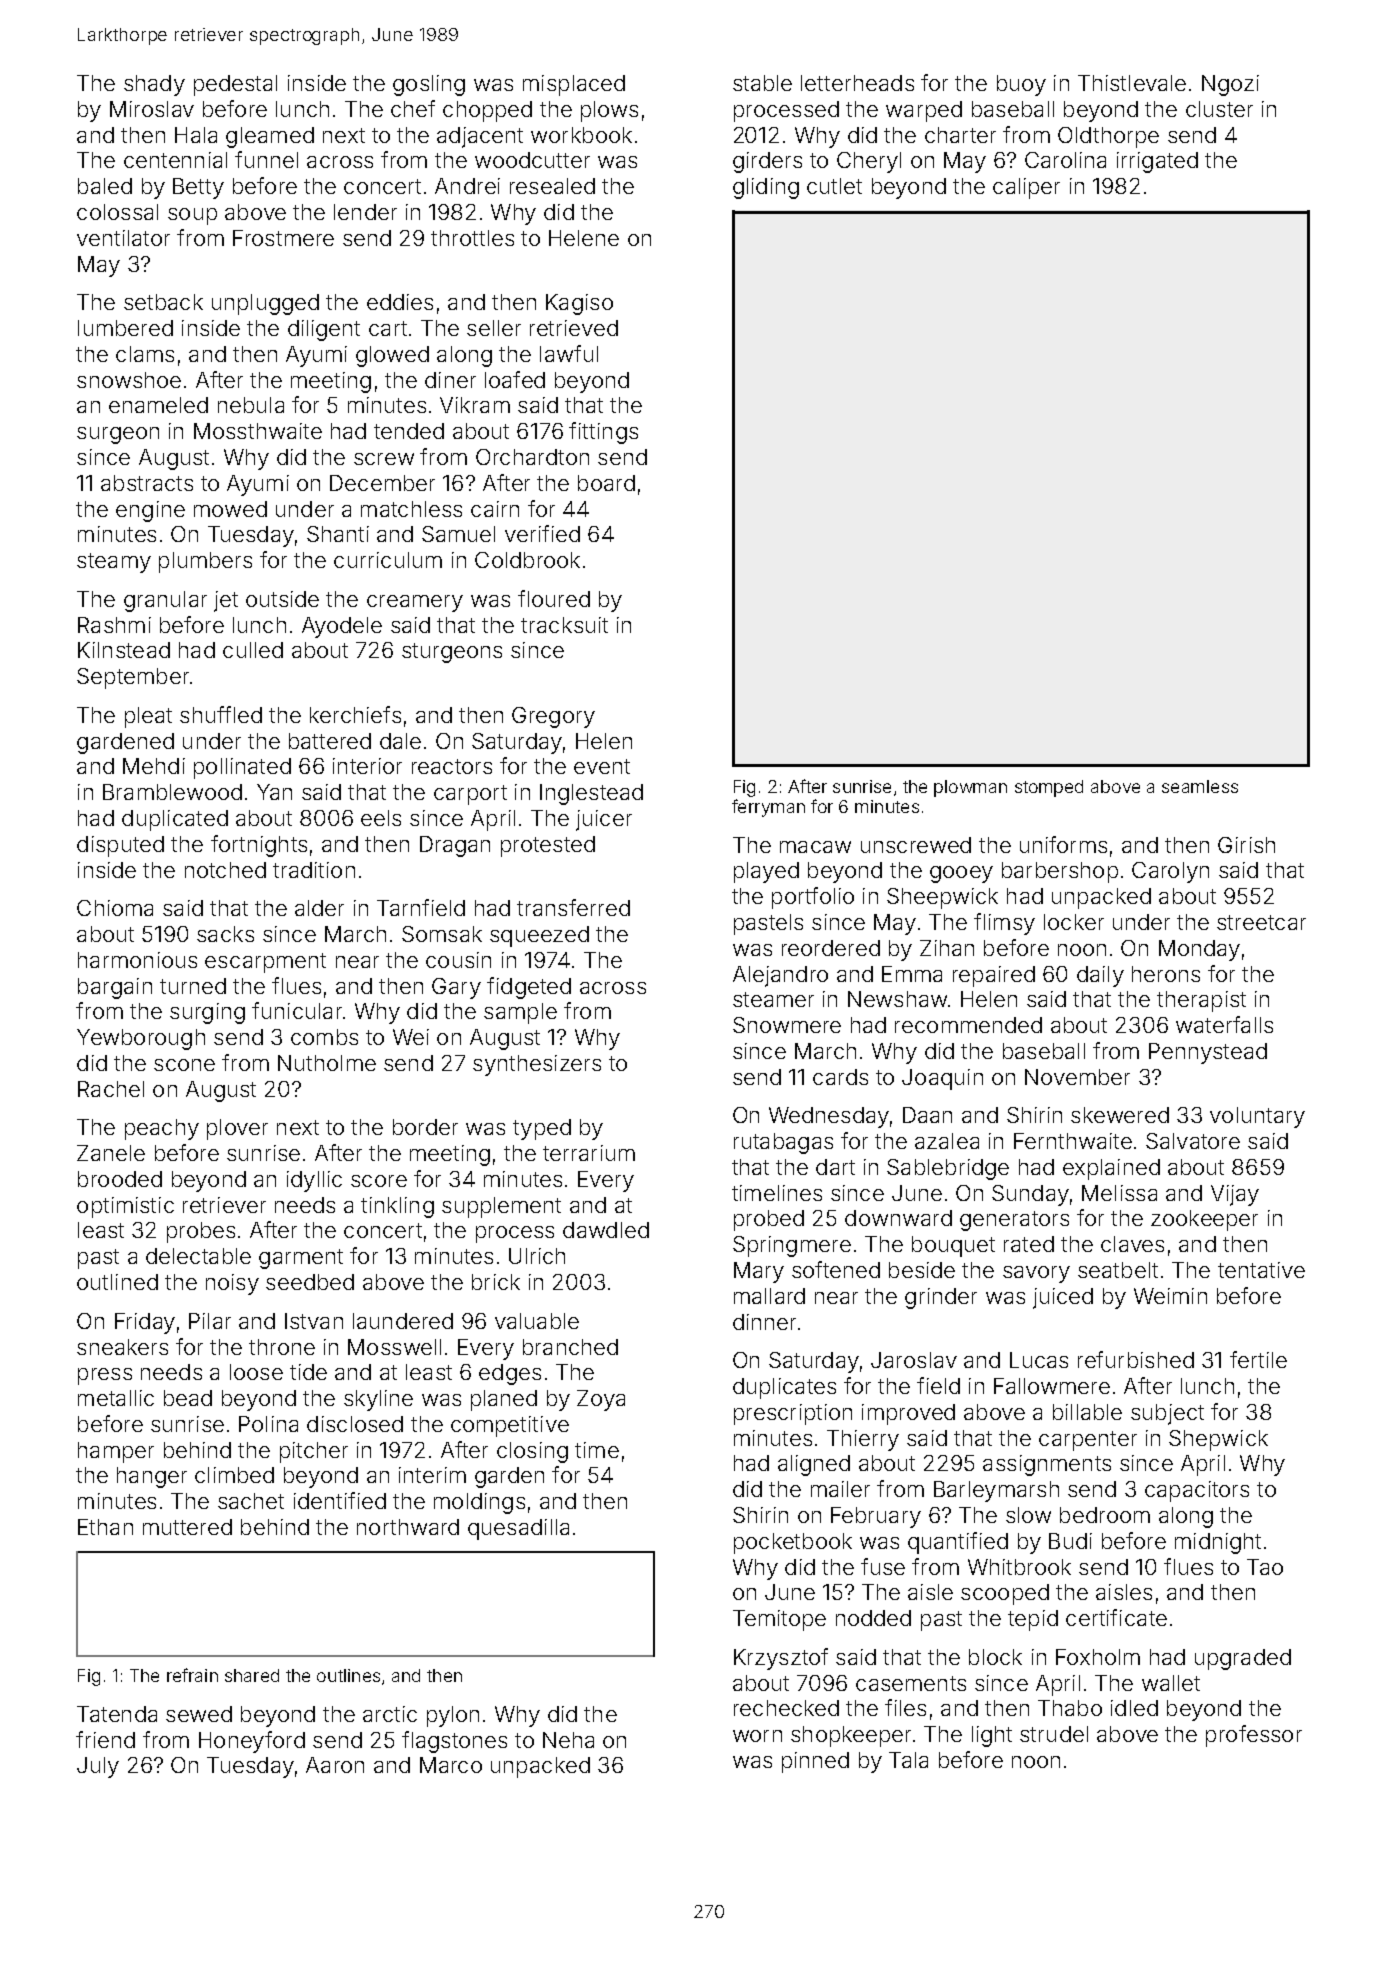 This screenshot has height=1969, width=1386. What do you see at coordinates (574, 328) in the screenshot?
I see `retrieved` at bounding box center [574, 328].
